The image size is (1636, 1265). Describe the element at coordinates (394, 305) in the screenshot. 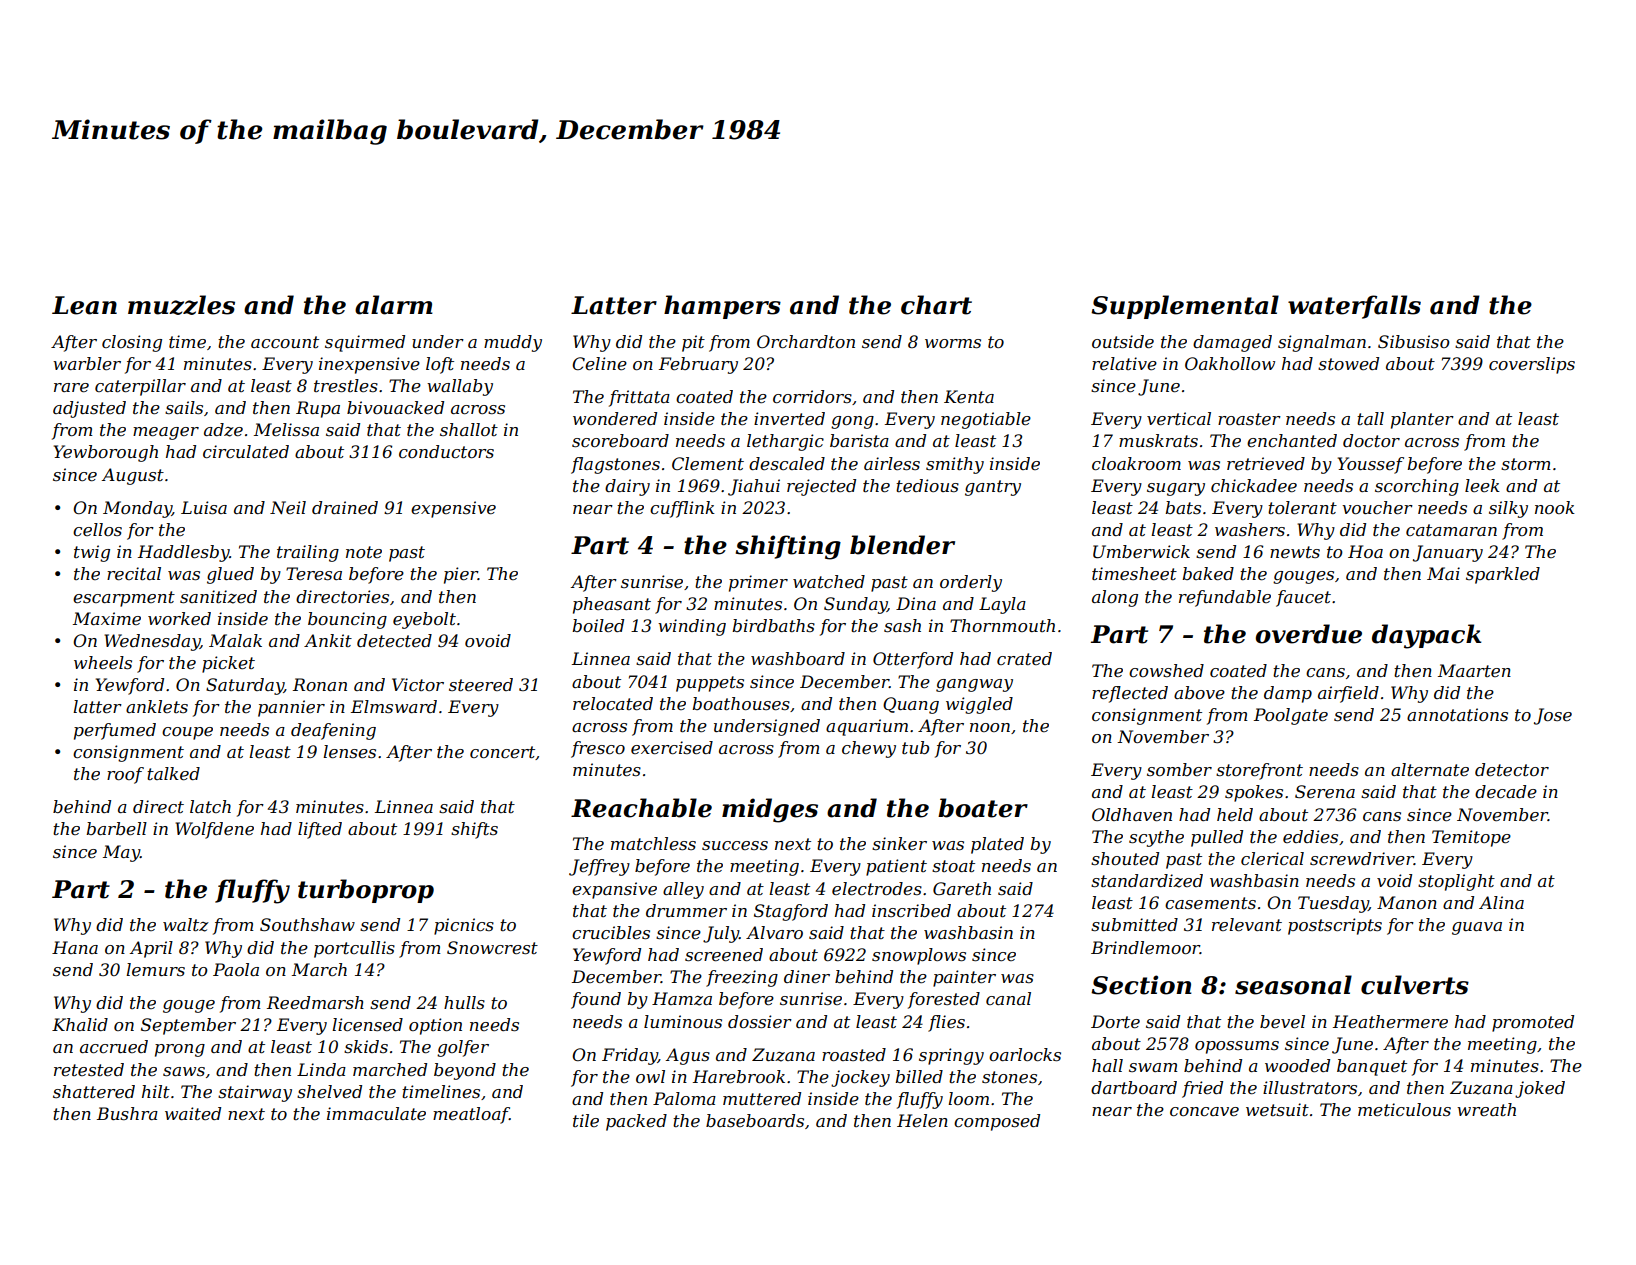

I see `alarm` at that location.
